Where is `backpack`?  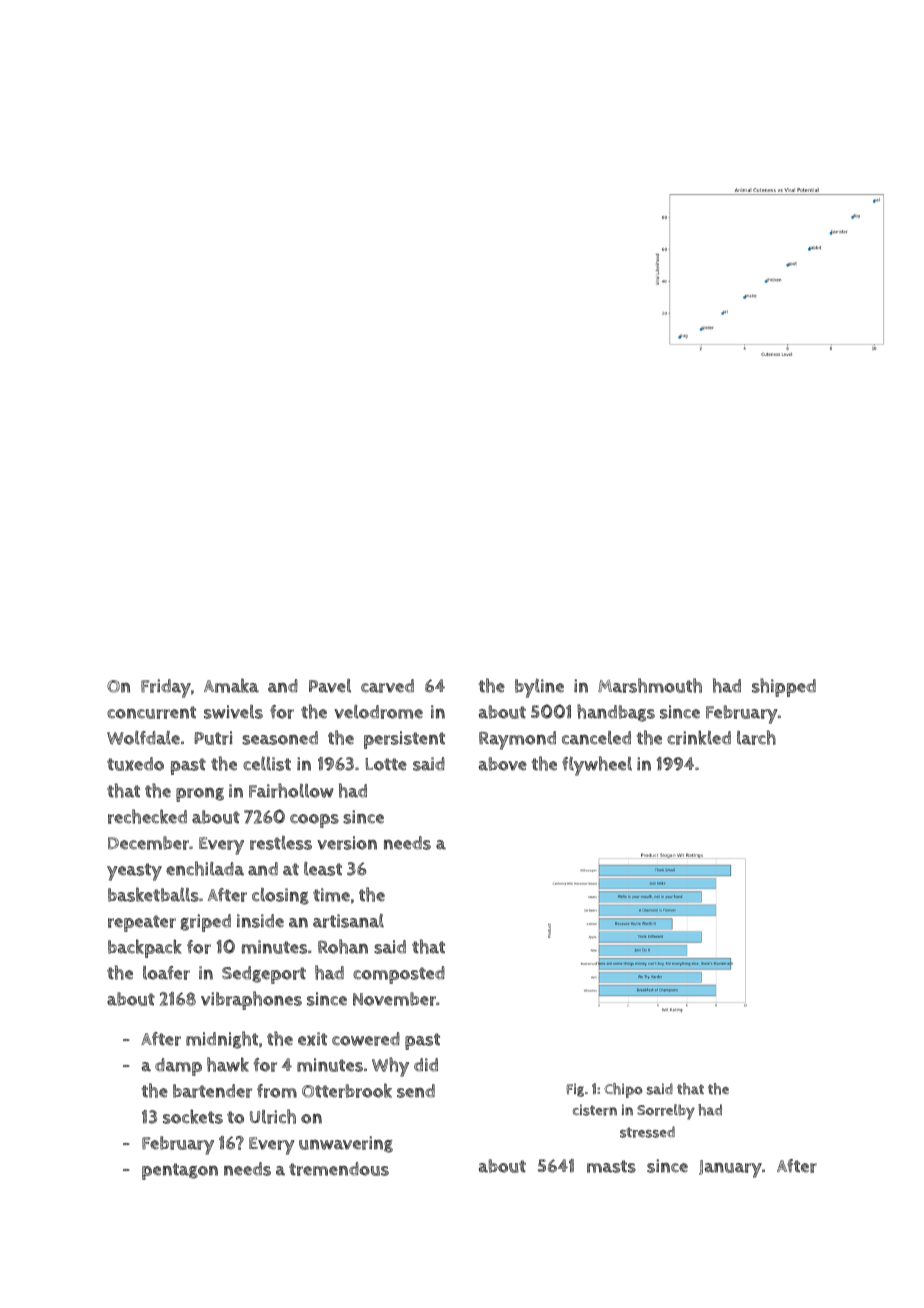 backpack is located at coordinates (145, 948).
